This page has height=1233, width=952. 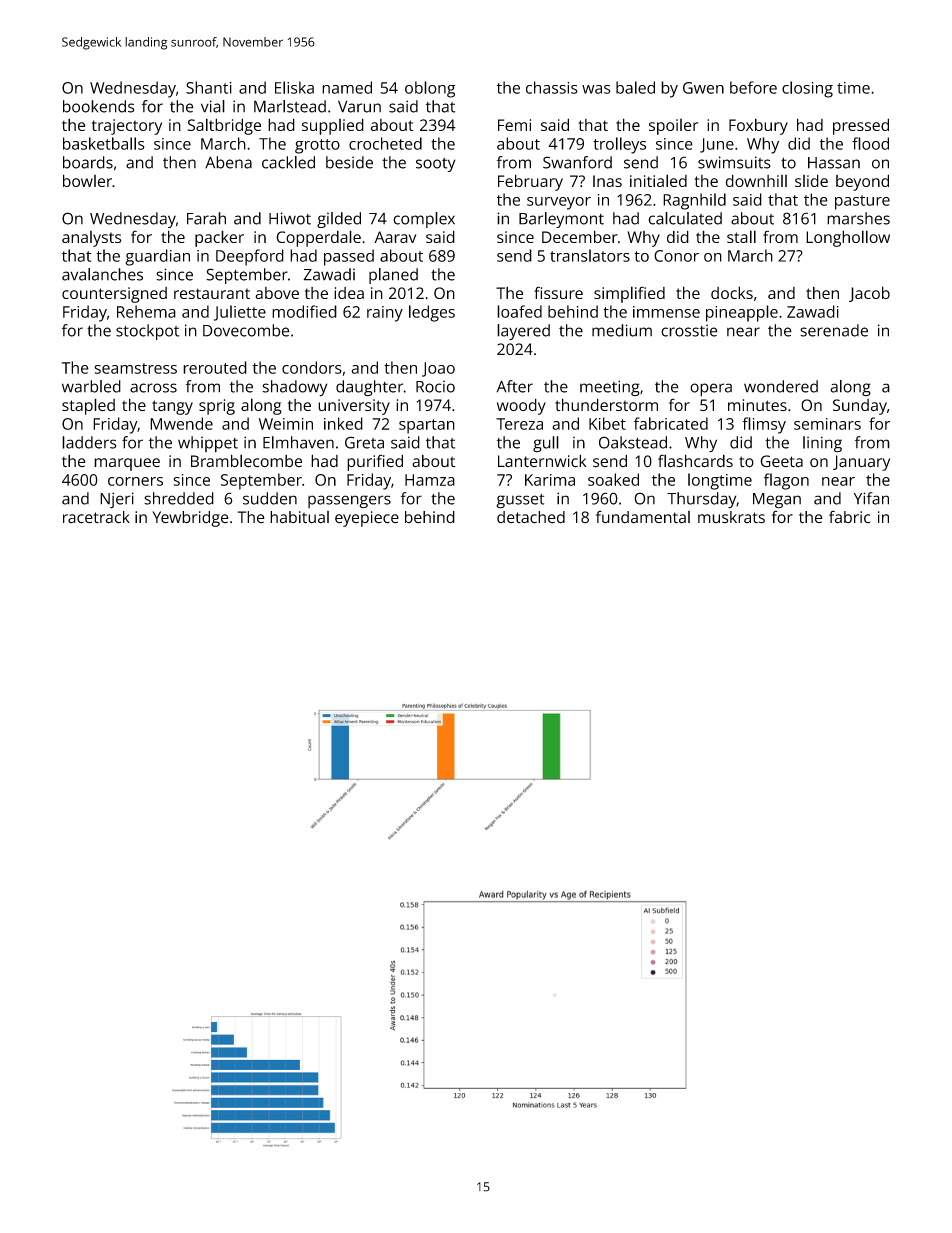 What do you see at coordinates (694, 201) in the page?
I see `Ragnhild` at bounding box center [694, 201].
